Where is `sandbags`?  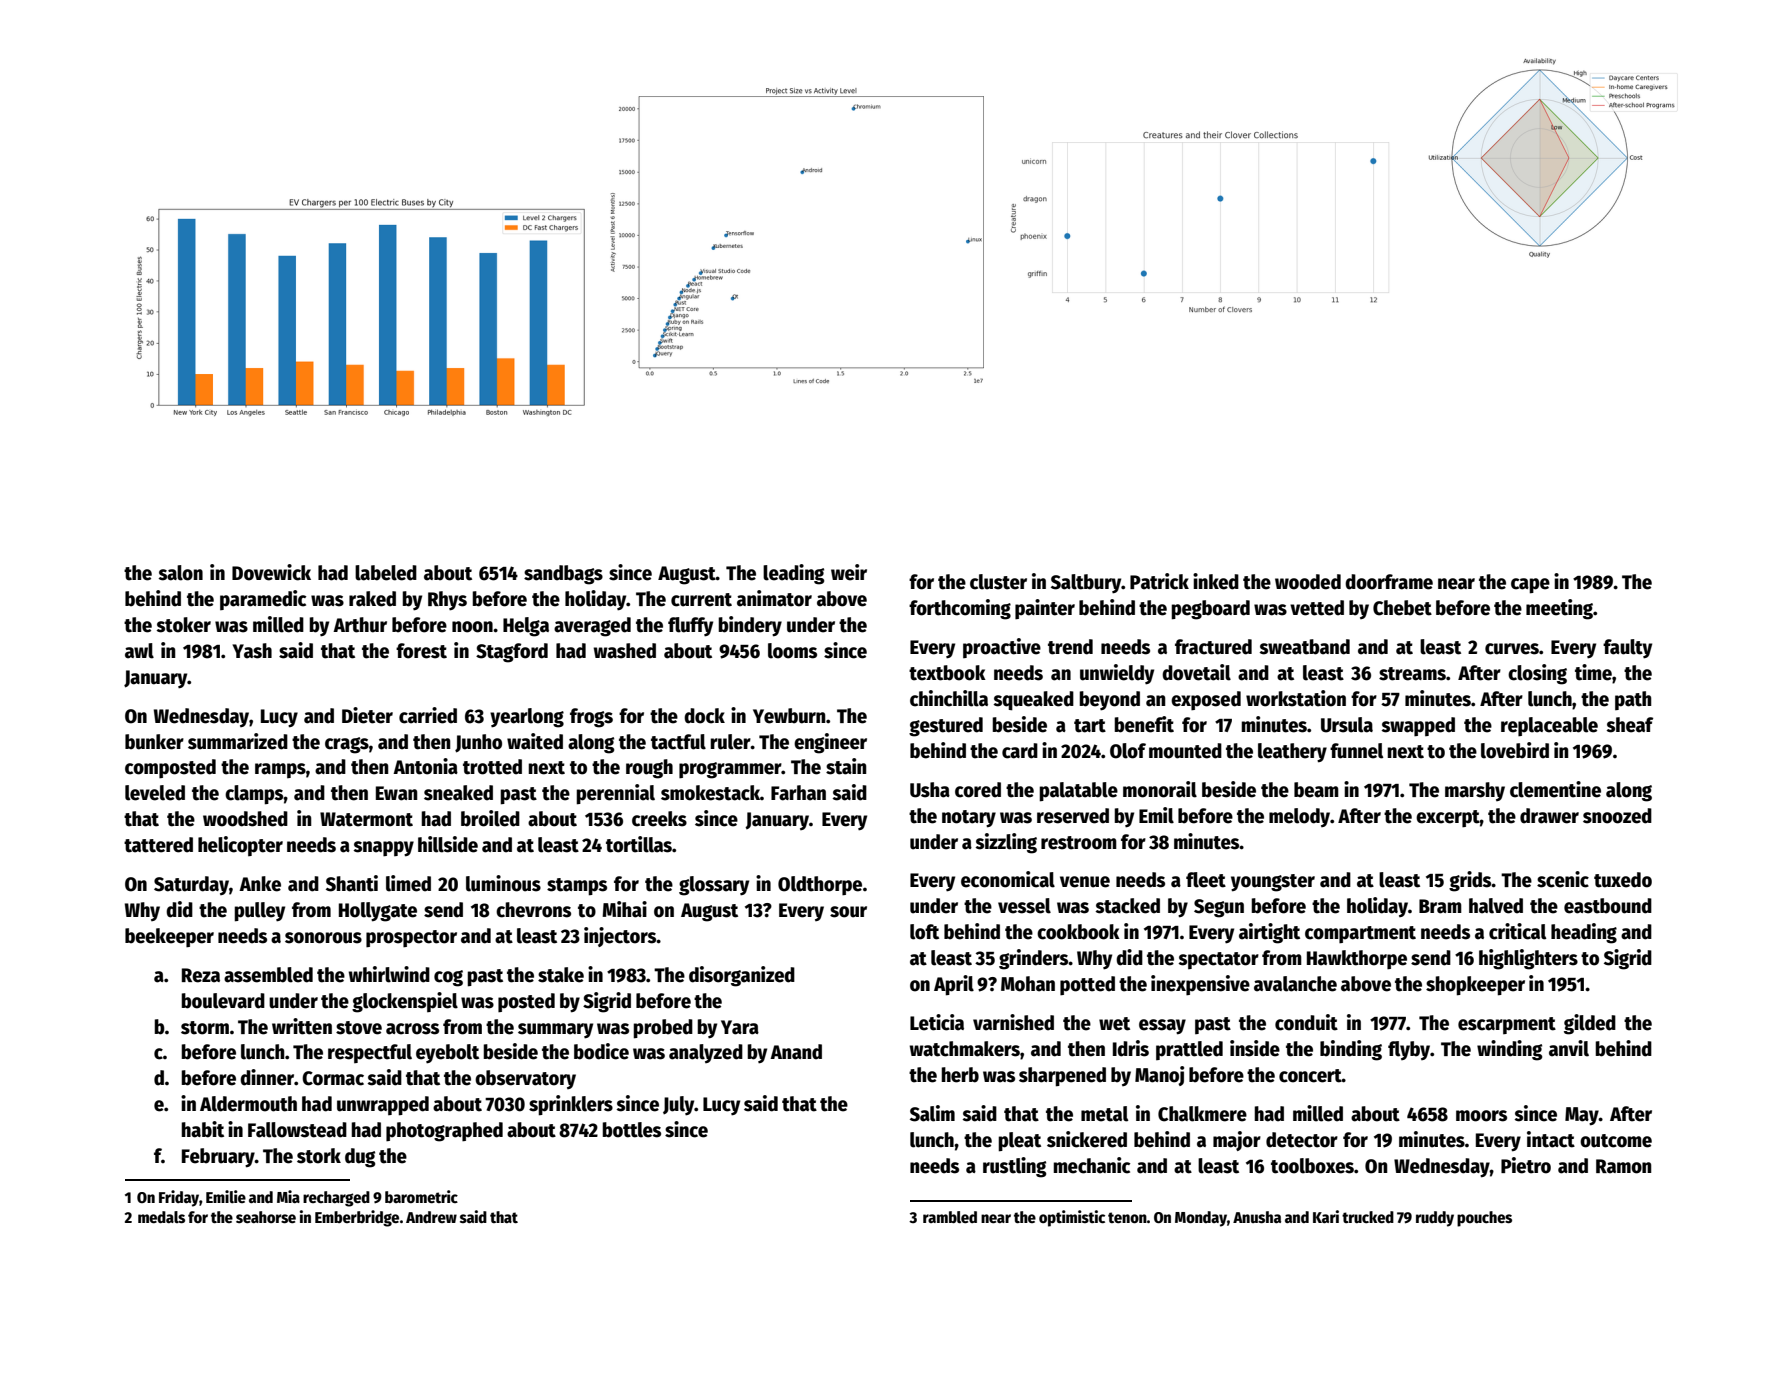 sandbags is located at coordinates (563, 575).
